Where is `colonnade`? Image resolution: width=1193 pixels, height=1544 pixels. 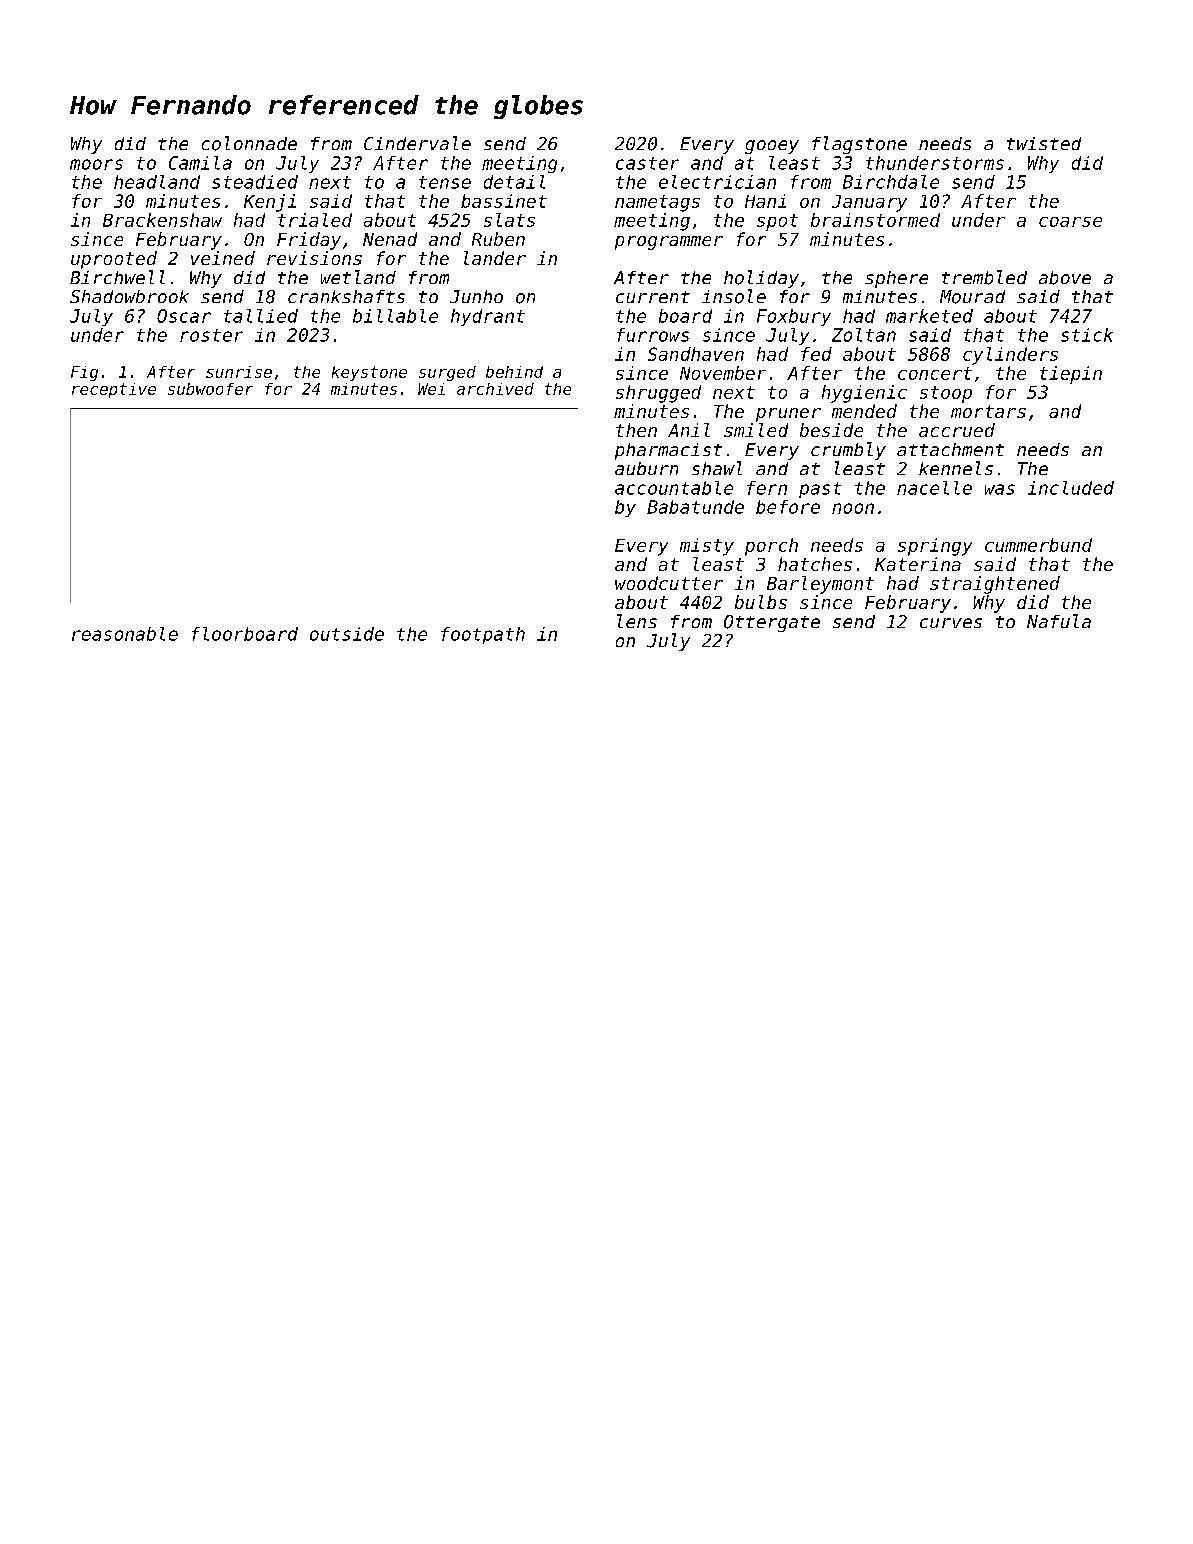
colonnade is located at coordinates (249, 143).
